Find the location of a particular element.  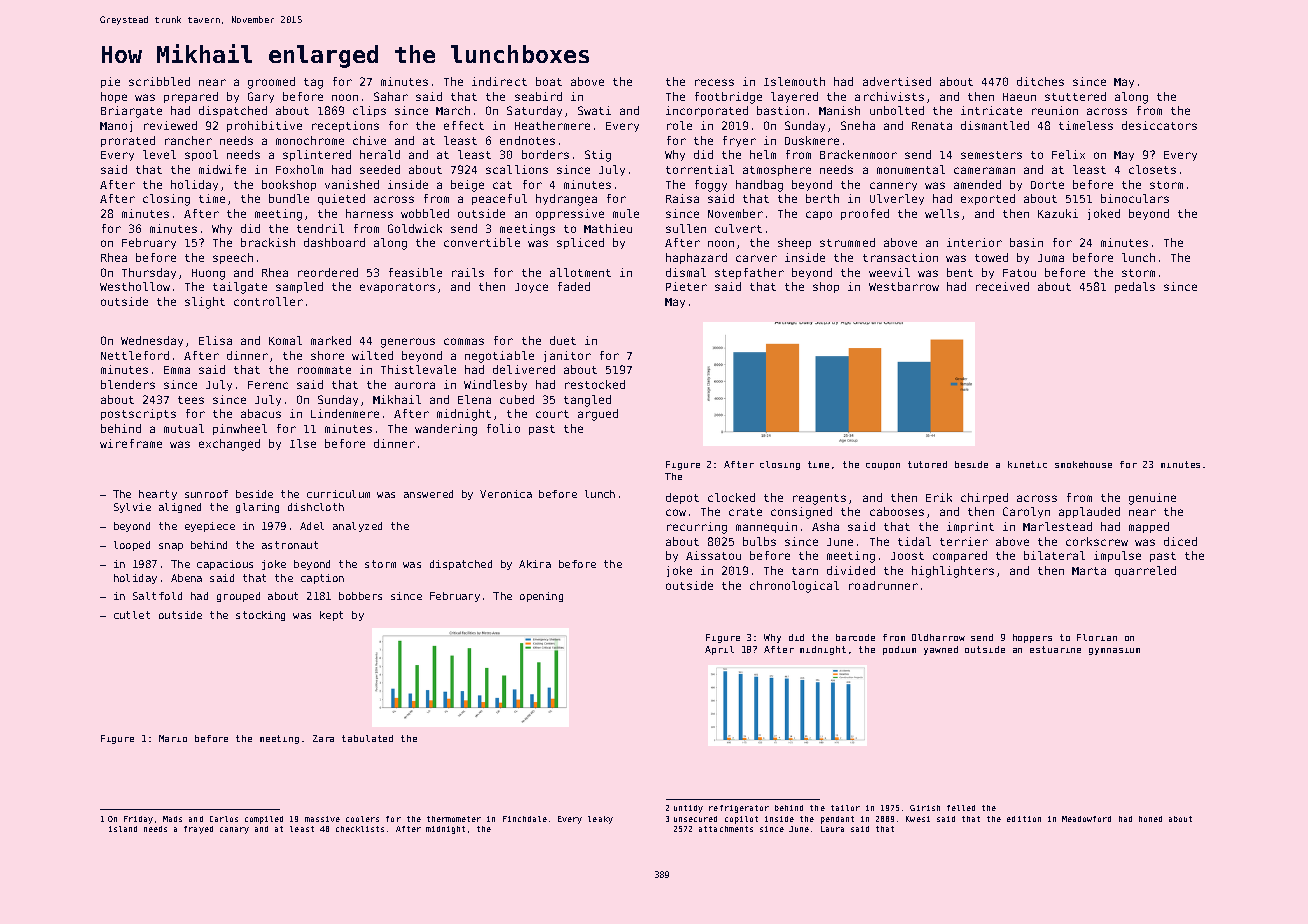

Zara is located at coordinates (323, 738).
